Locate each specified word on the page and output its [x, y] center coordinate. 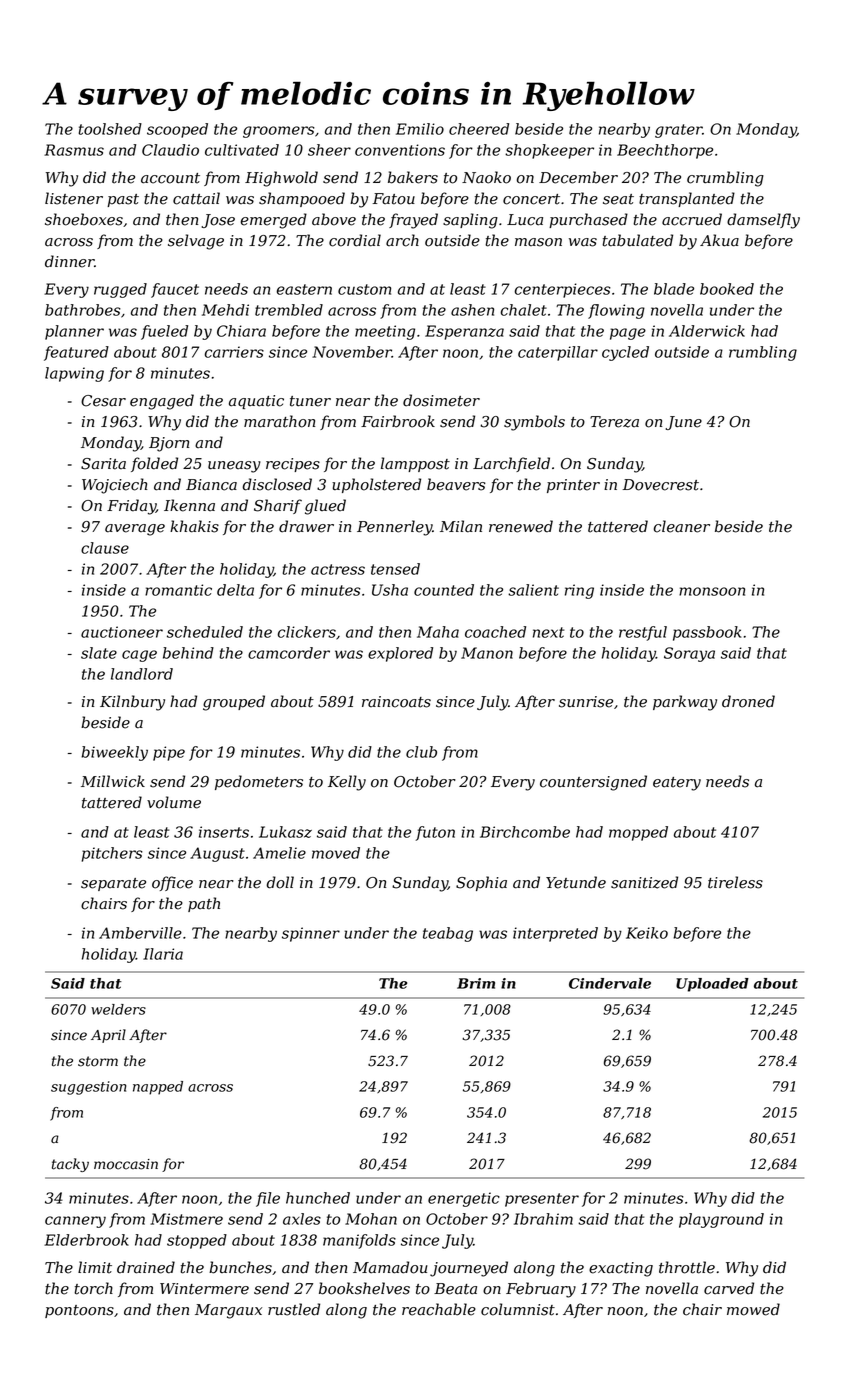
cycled [625, 353]
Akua [719, 240]
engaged [162, 402]
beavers [456, 484]
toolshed [110, 129]
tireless [735, 882]
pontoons [79, 1311]
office [172, 883]
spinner [311, 934]
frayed [413, 221]
